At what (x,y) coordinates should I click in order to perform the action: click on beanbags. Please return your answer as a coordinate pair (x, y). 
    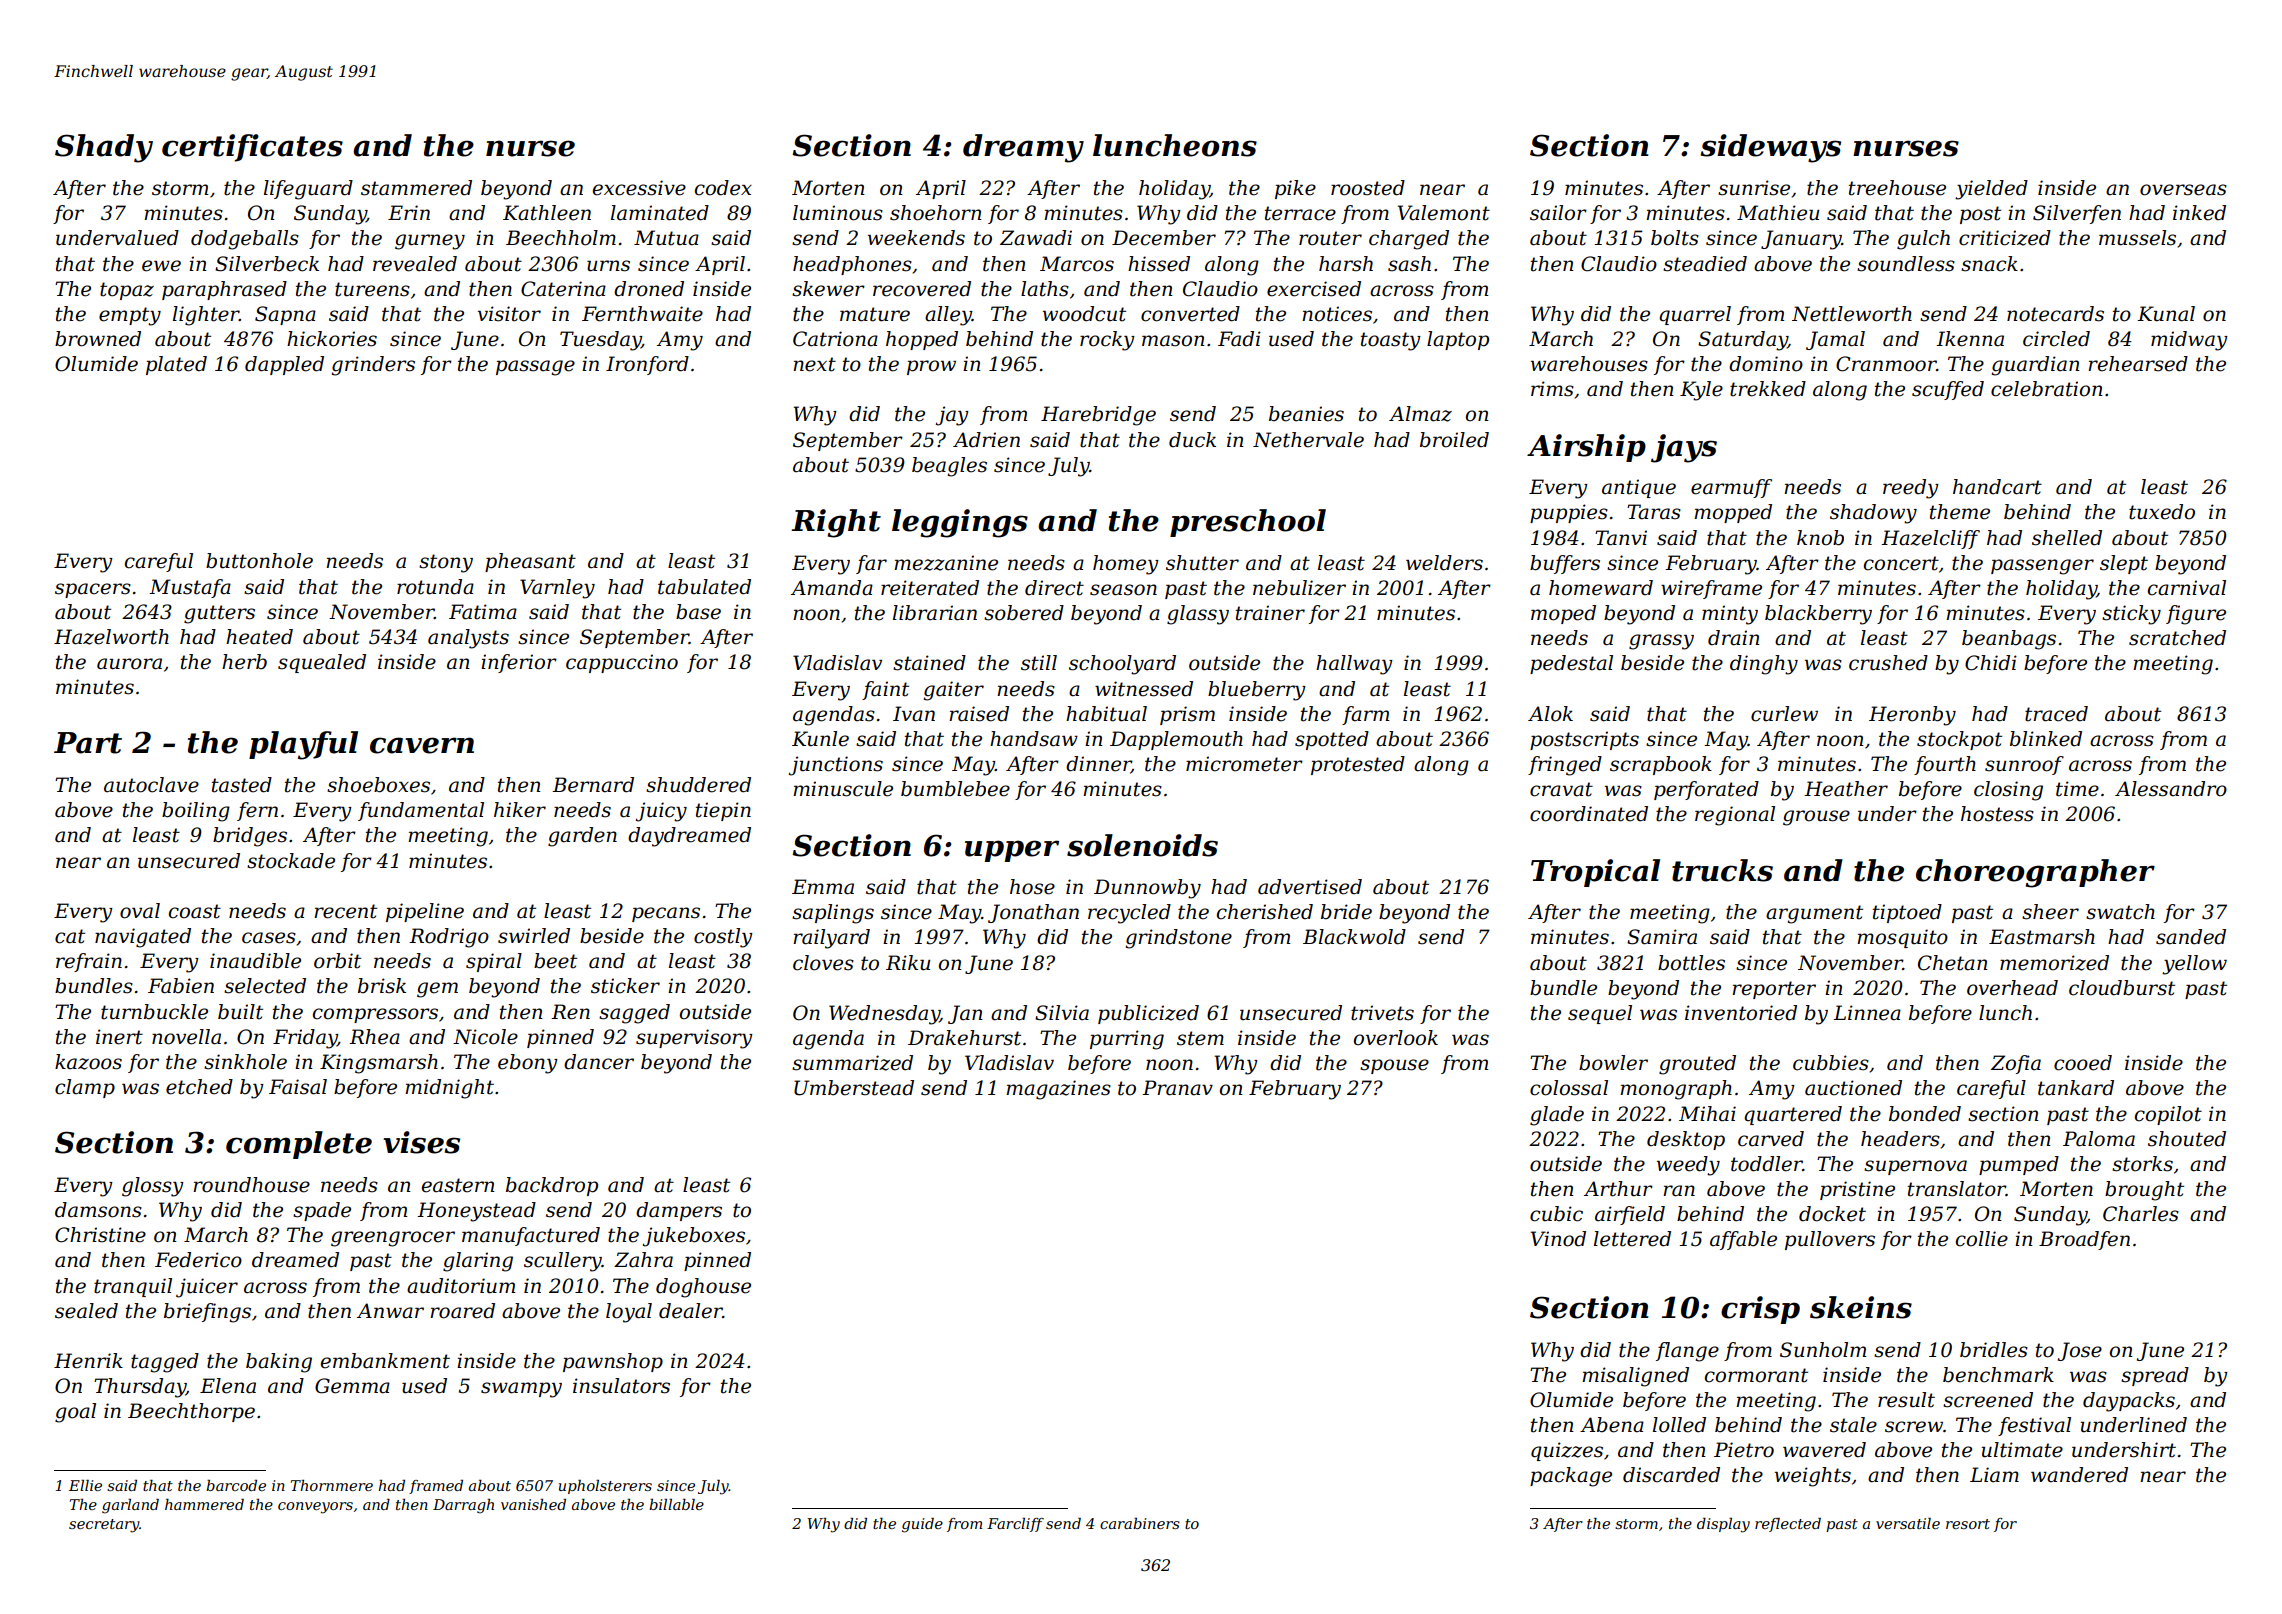
    Looking at the image, I should click on (2009, 640).
